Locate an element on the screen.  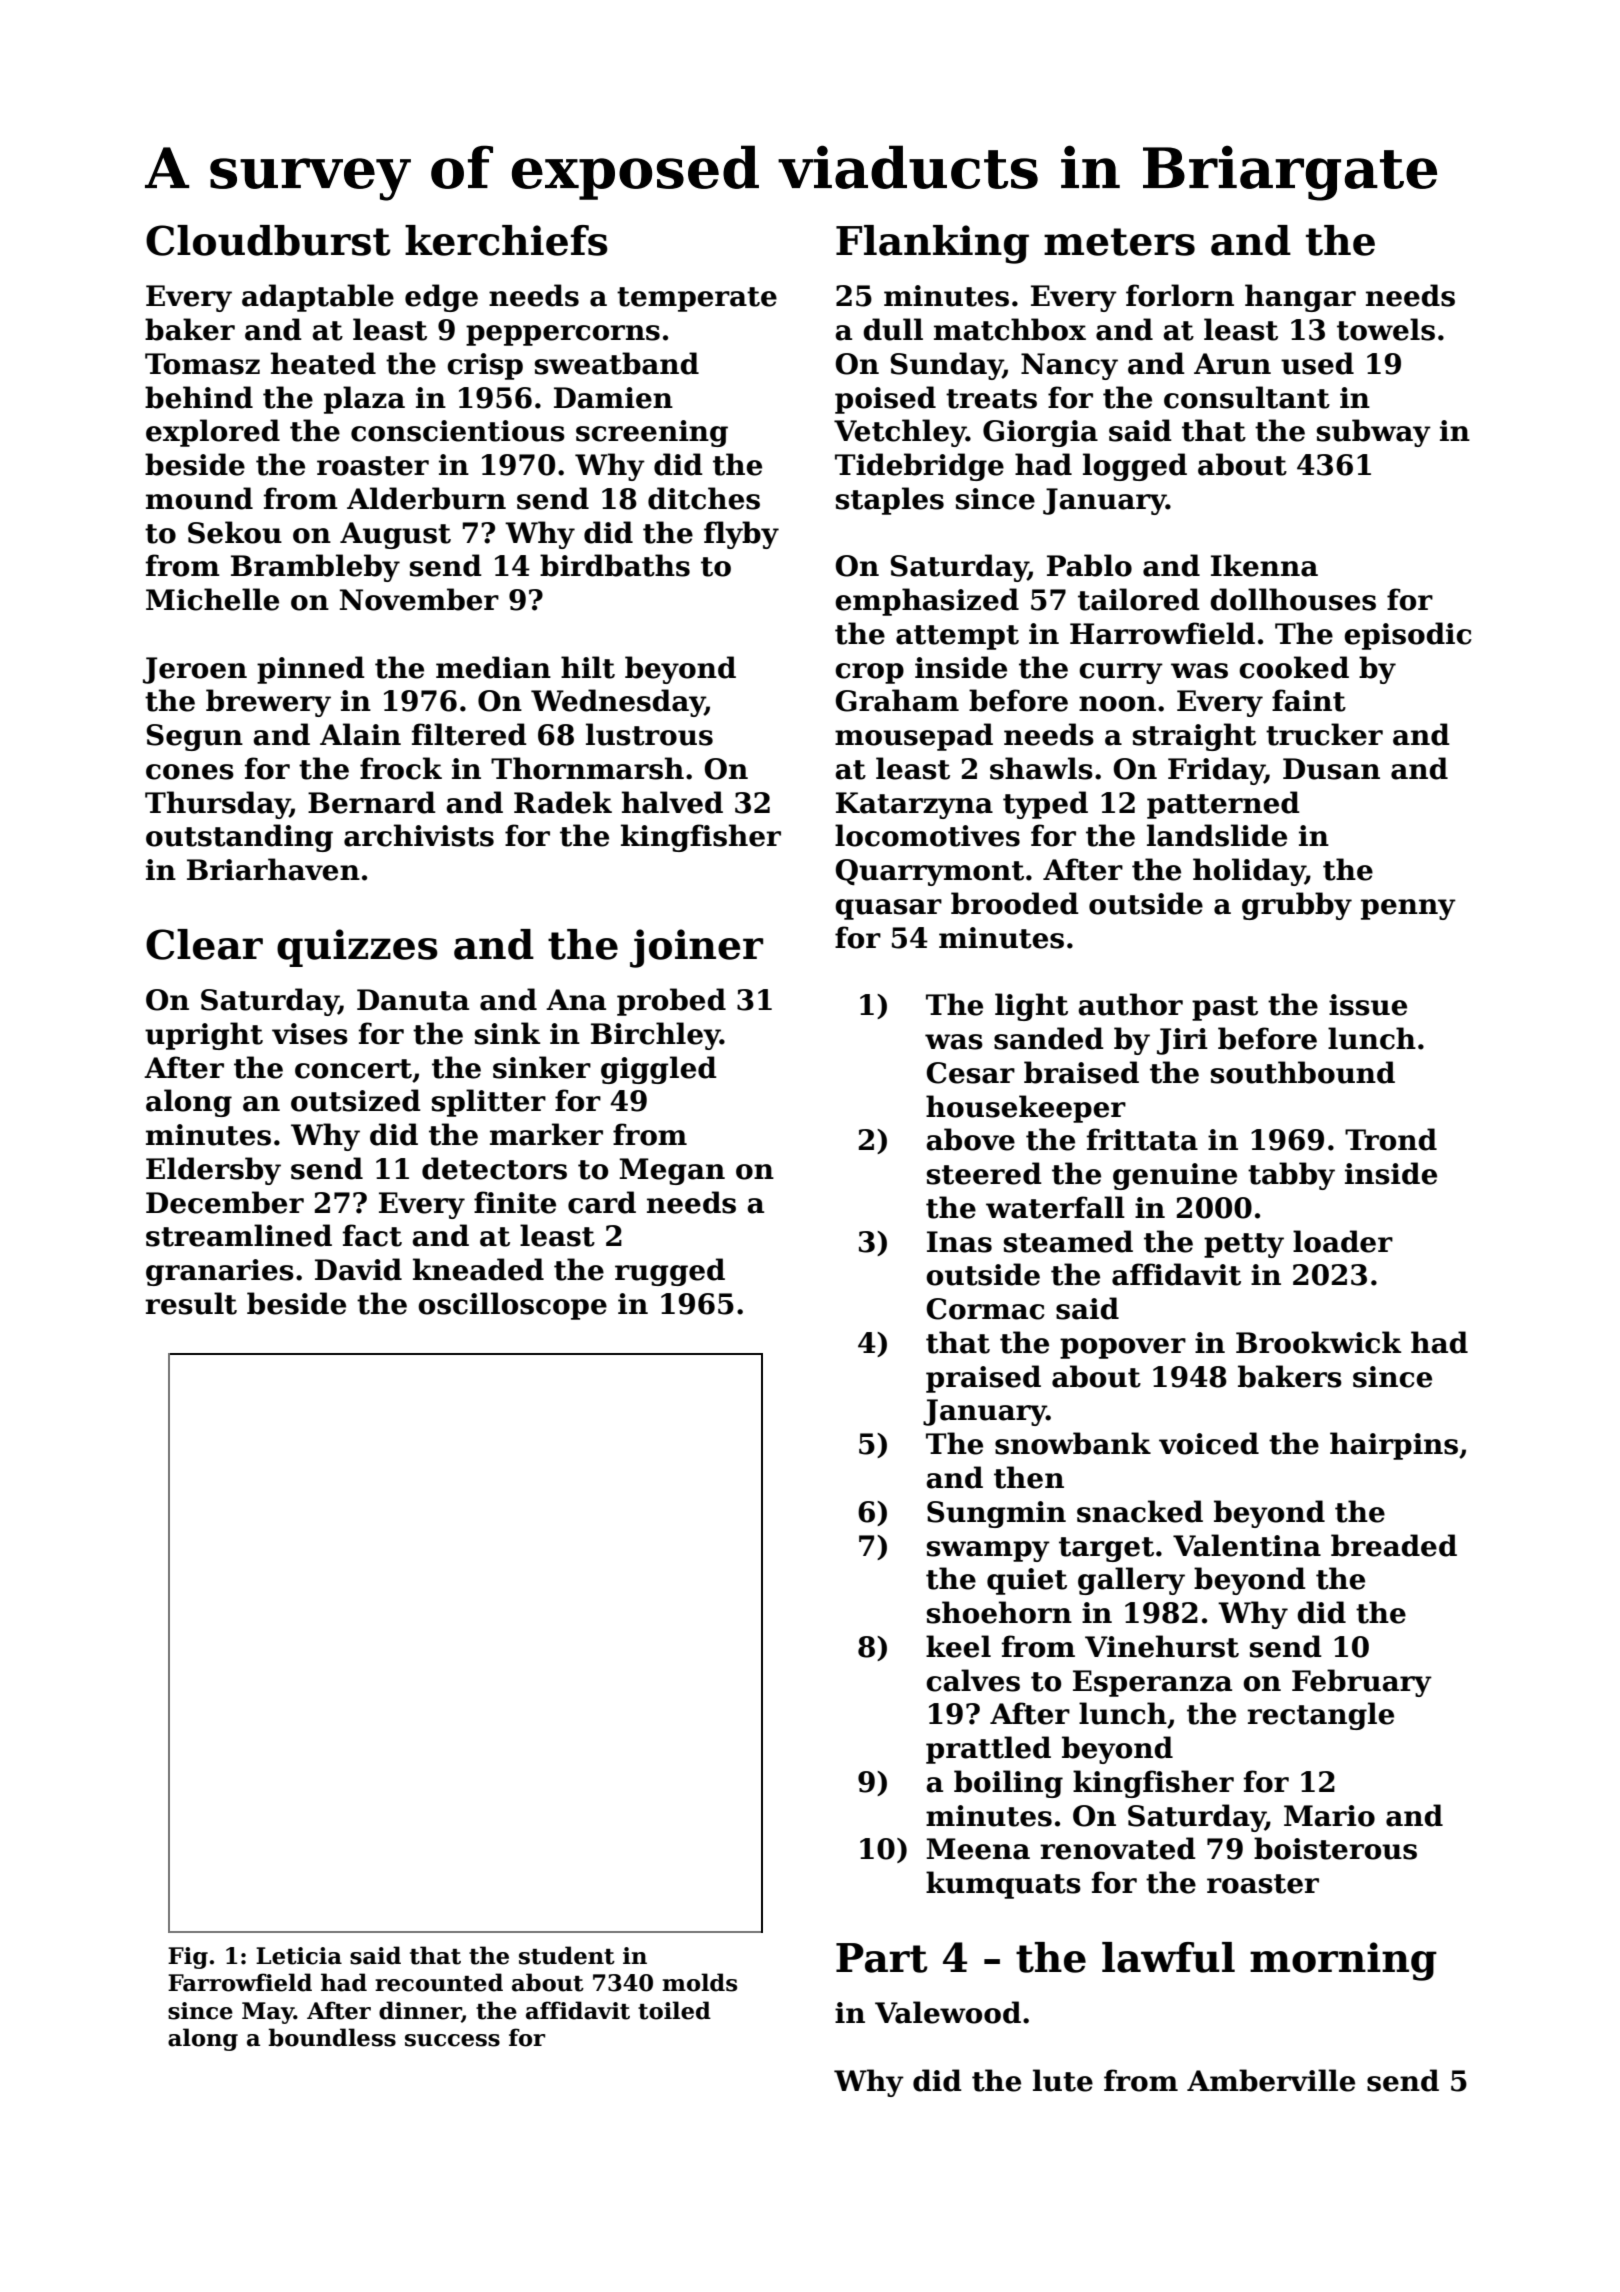
towels is located at coordinates (1386, 329).
